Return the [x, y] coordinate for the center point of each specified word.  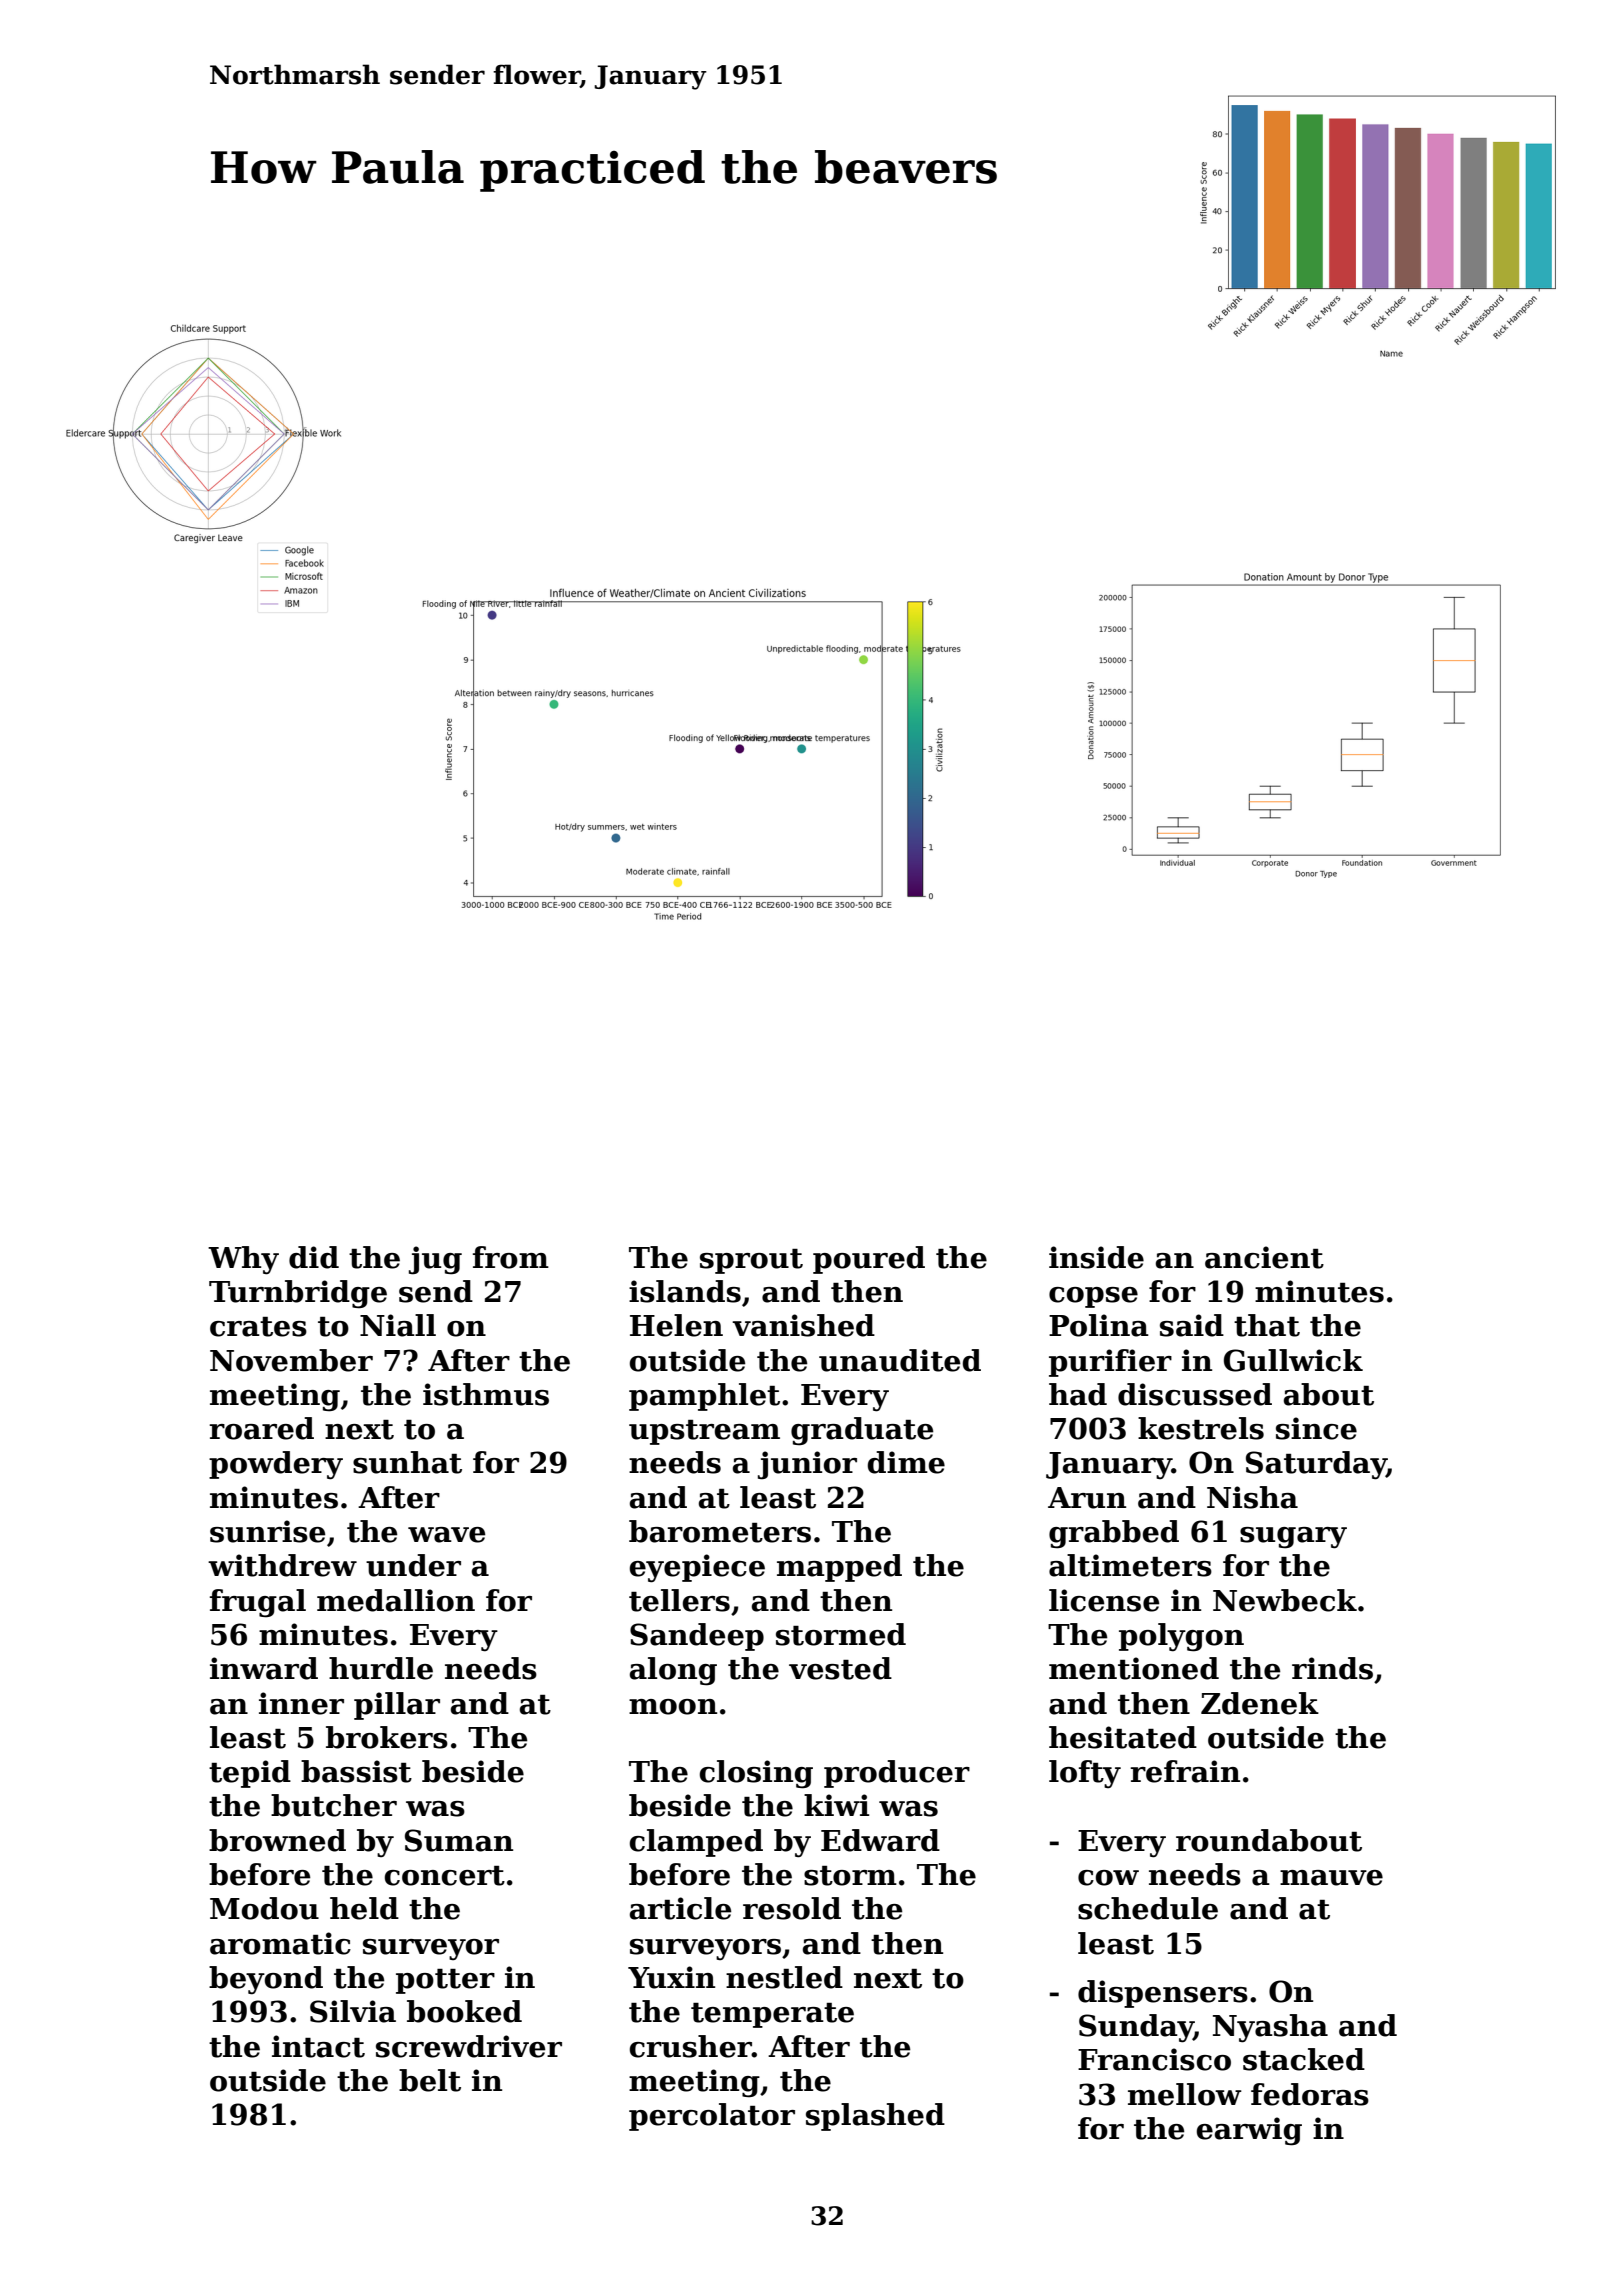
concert [444, 1876]
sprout [751, 1261]
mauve [1331, 1878]
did [314, 1257]
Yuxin [671, 1977]
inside [1096, 1257]
